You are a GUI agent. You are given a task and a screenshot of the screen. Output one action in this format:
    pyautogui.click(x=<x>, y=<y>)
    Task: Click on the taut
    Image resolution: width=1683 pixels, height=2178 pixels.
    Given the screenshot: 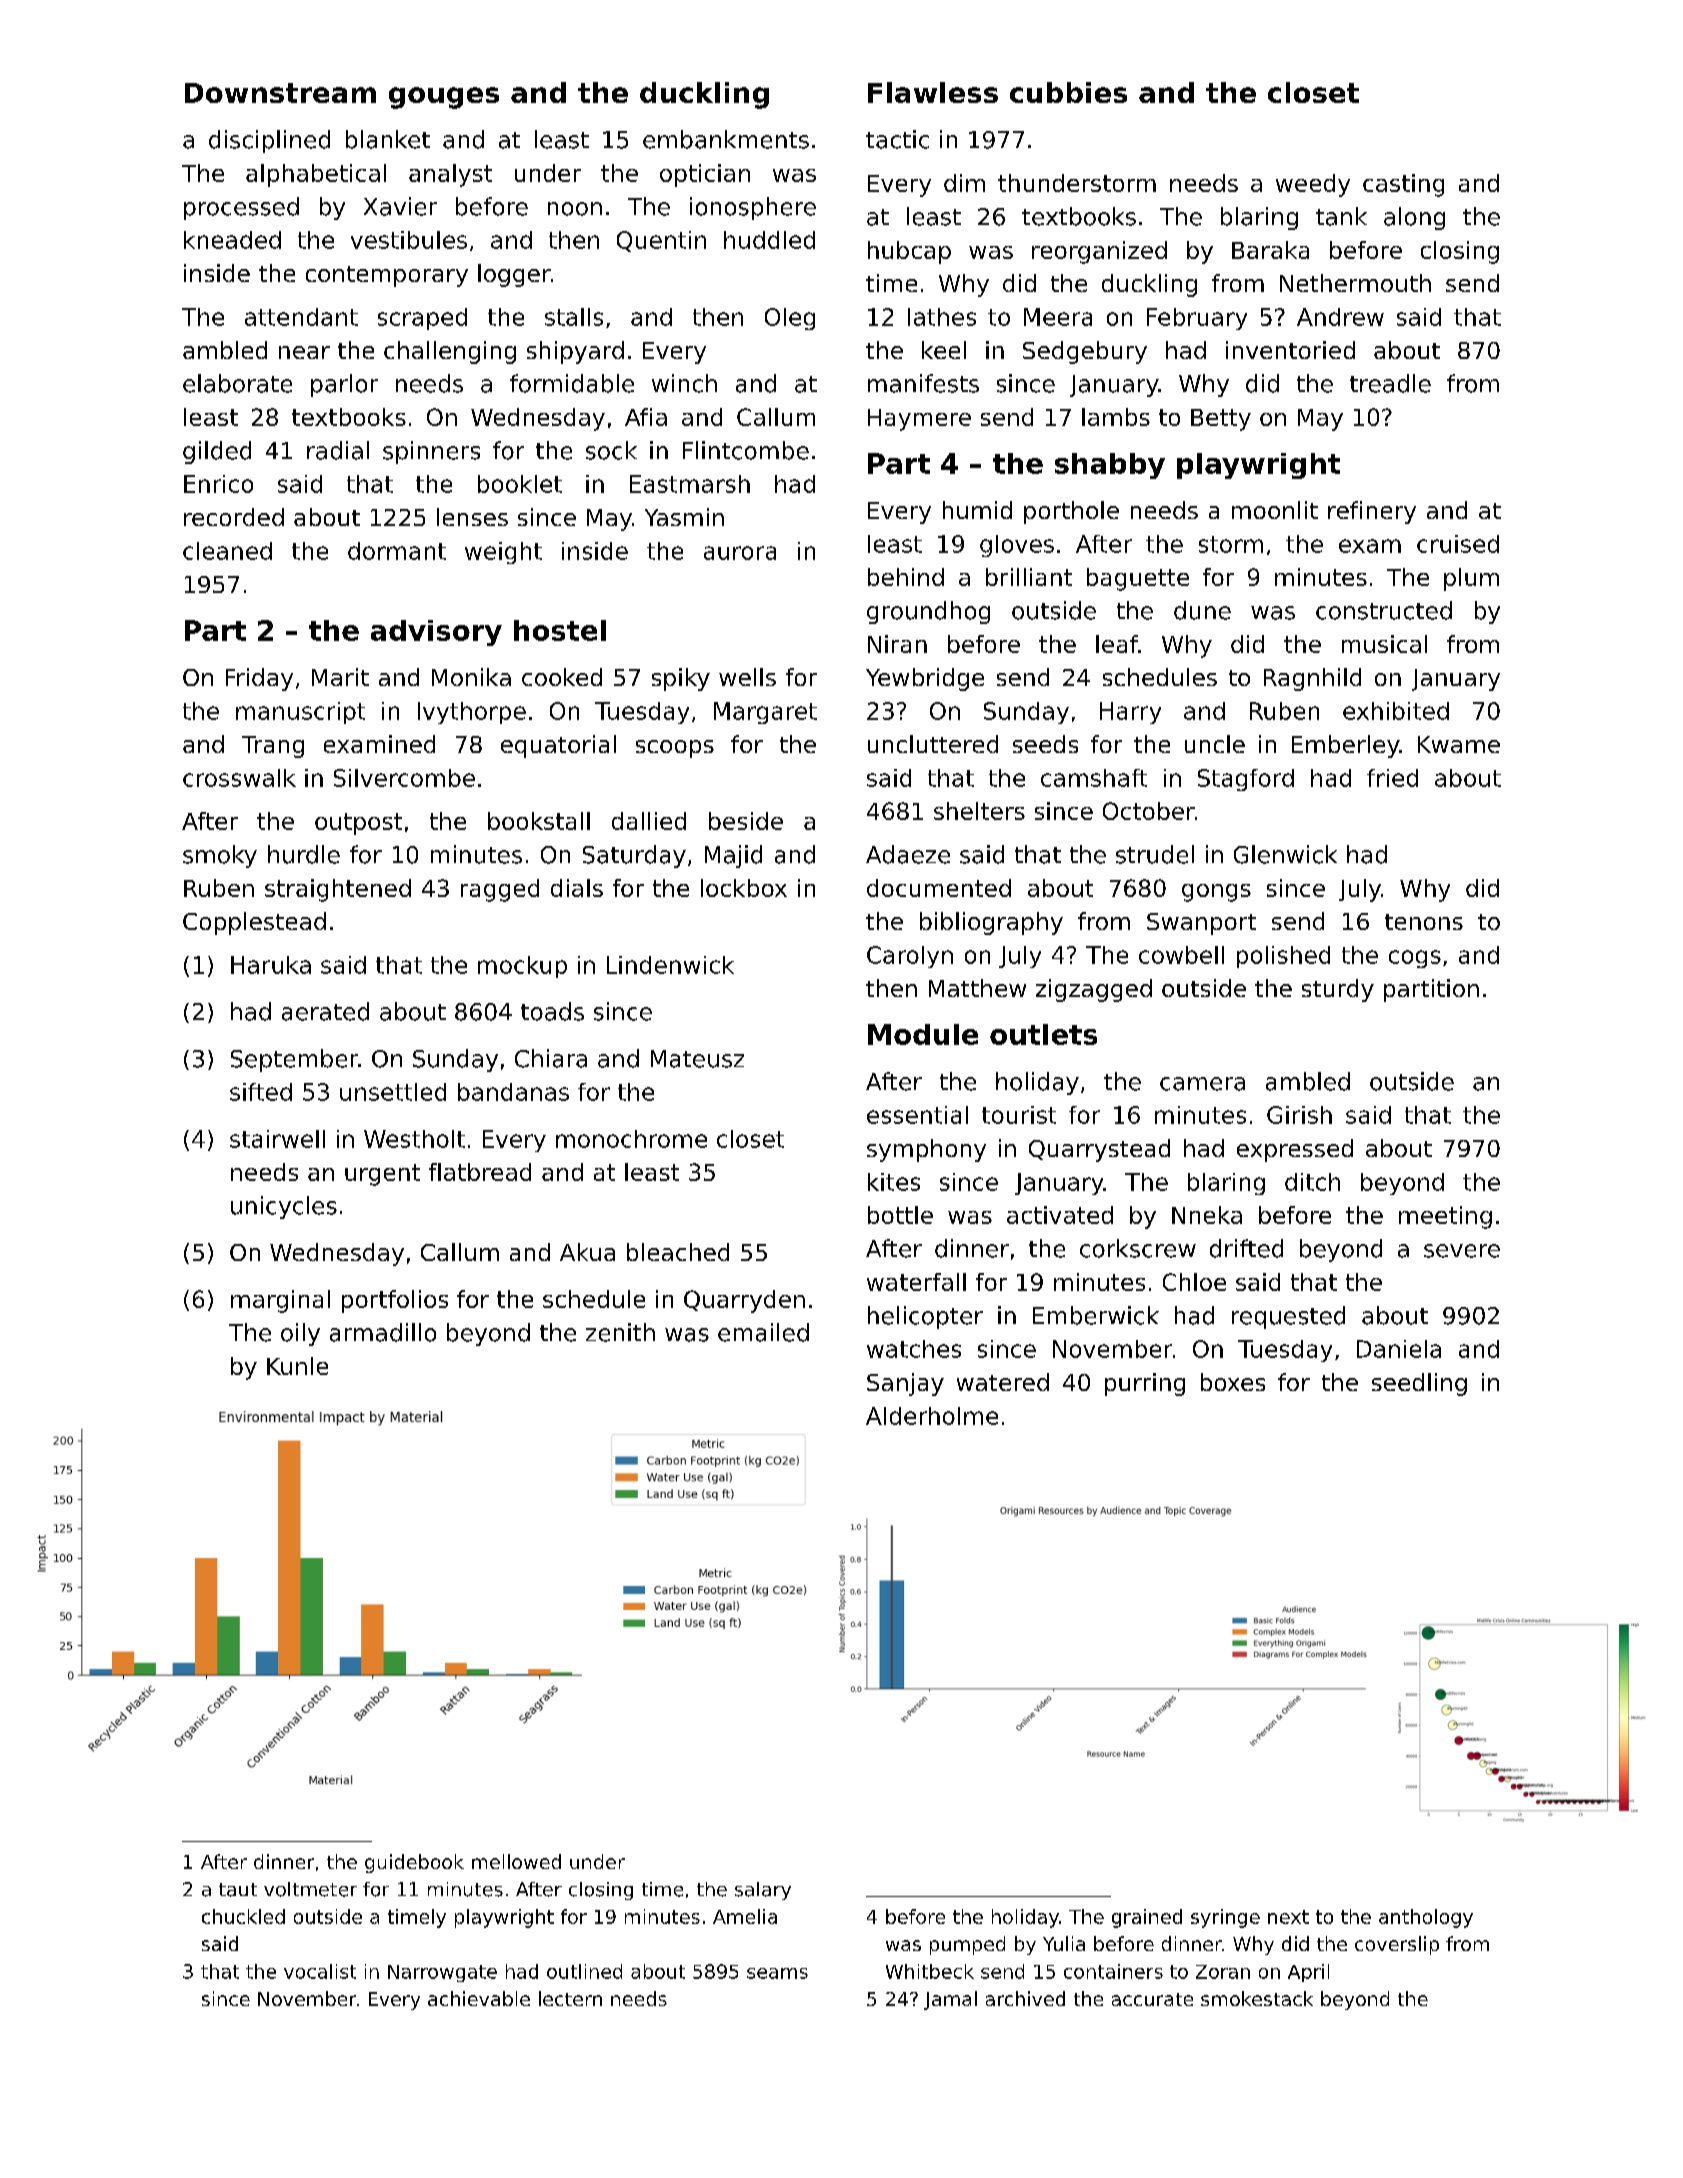 What is the action you would take?
    pyautogui.click(x=238, y=1890)
